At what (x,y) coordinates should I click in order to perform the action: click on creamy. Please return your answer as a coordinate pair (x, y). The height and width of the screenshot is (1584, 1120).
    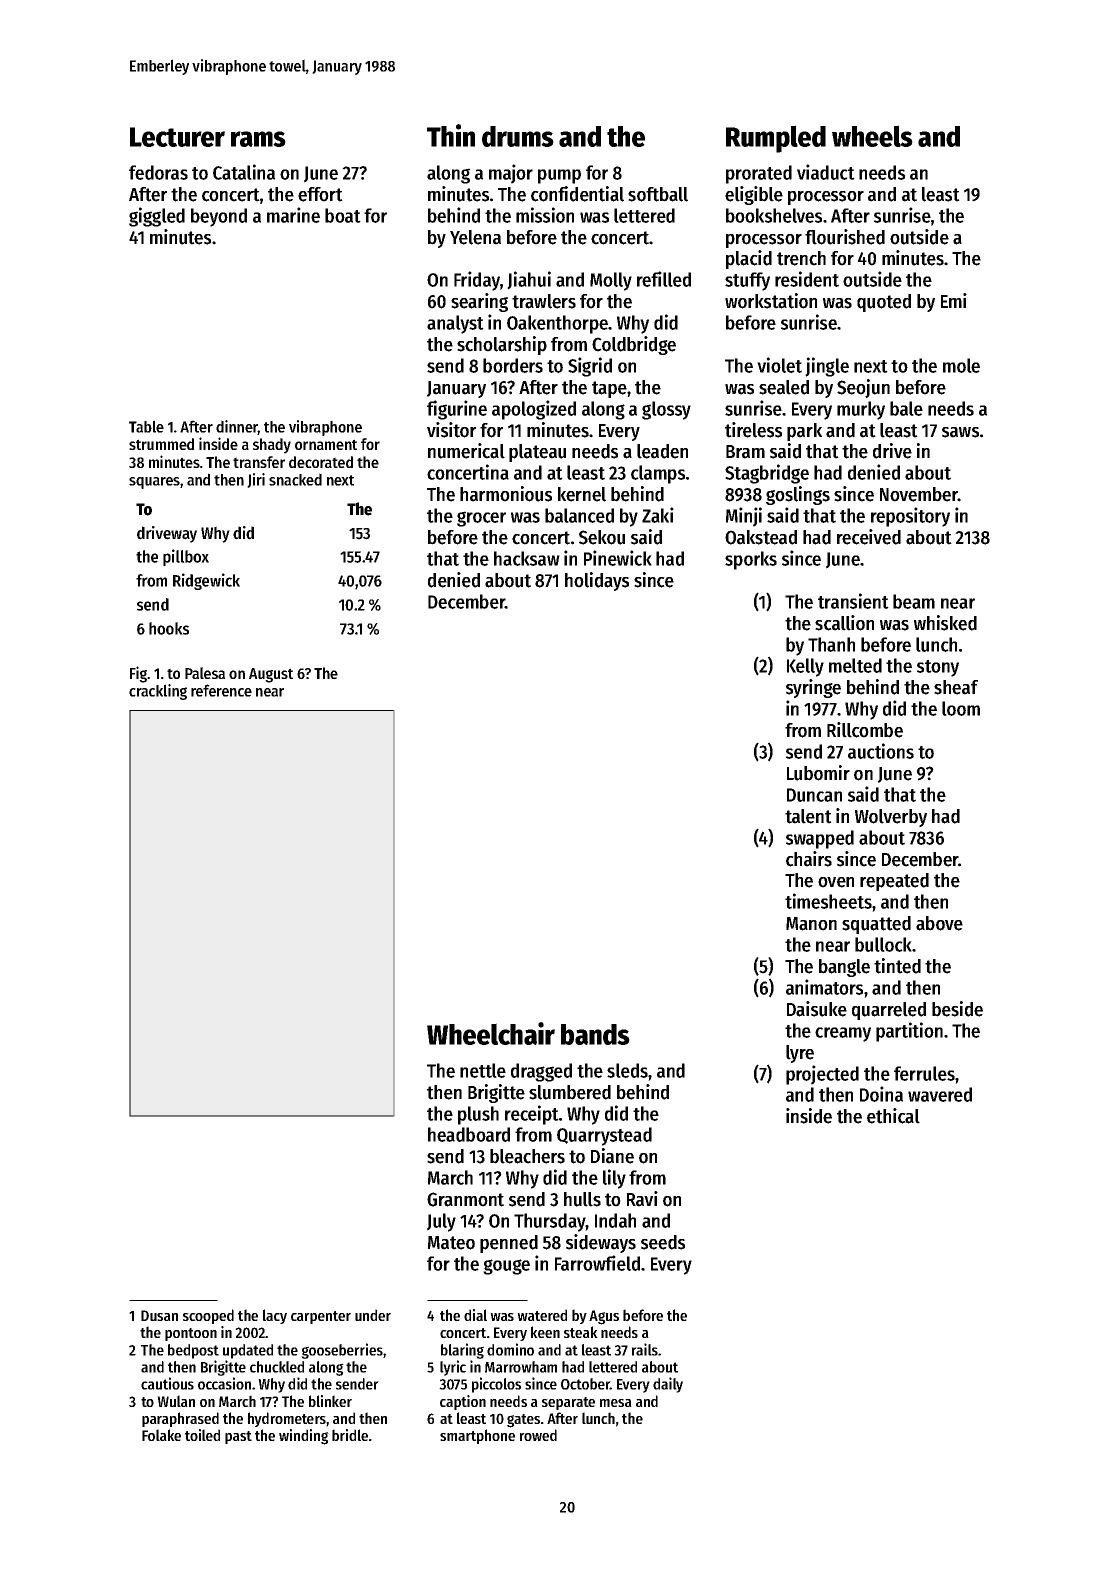
    Looking at the image, I should click on (843, 1034).
